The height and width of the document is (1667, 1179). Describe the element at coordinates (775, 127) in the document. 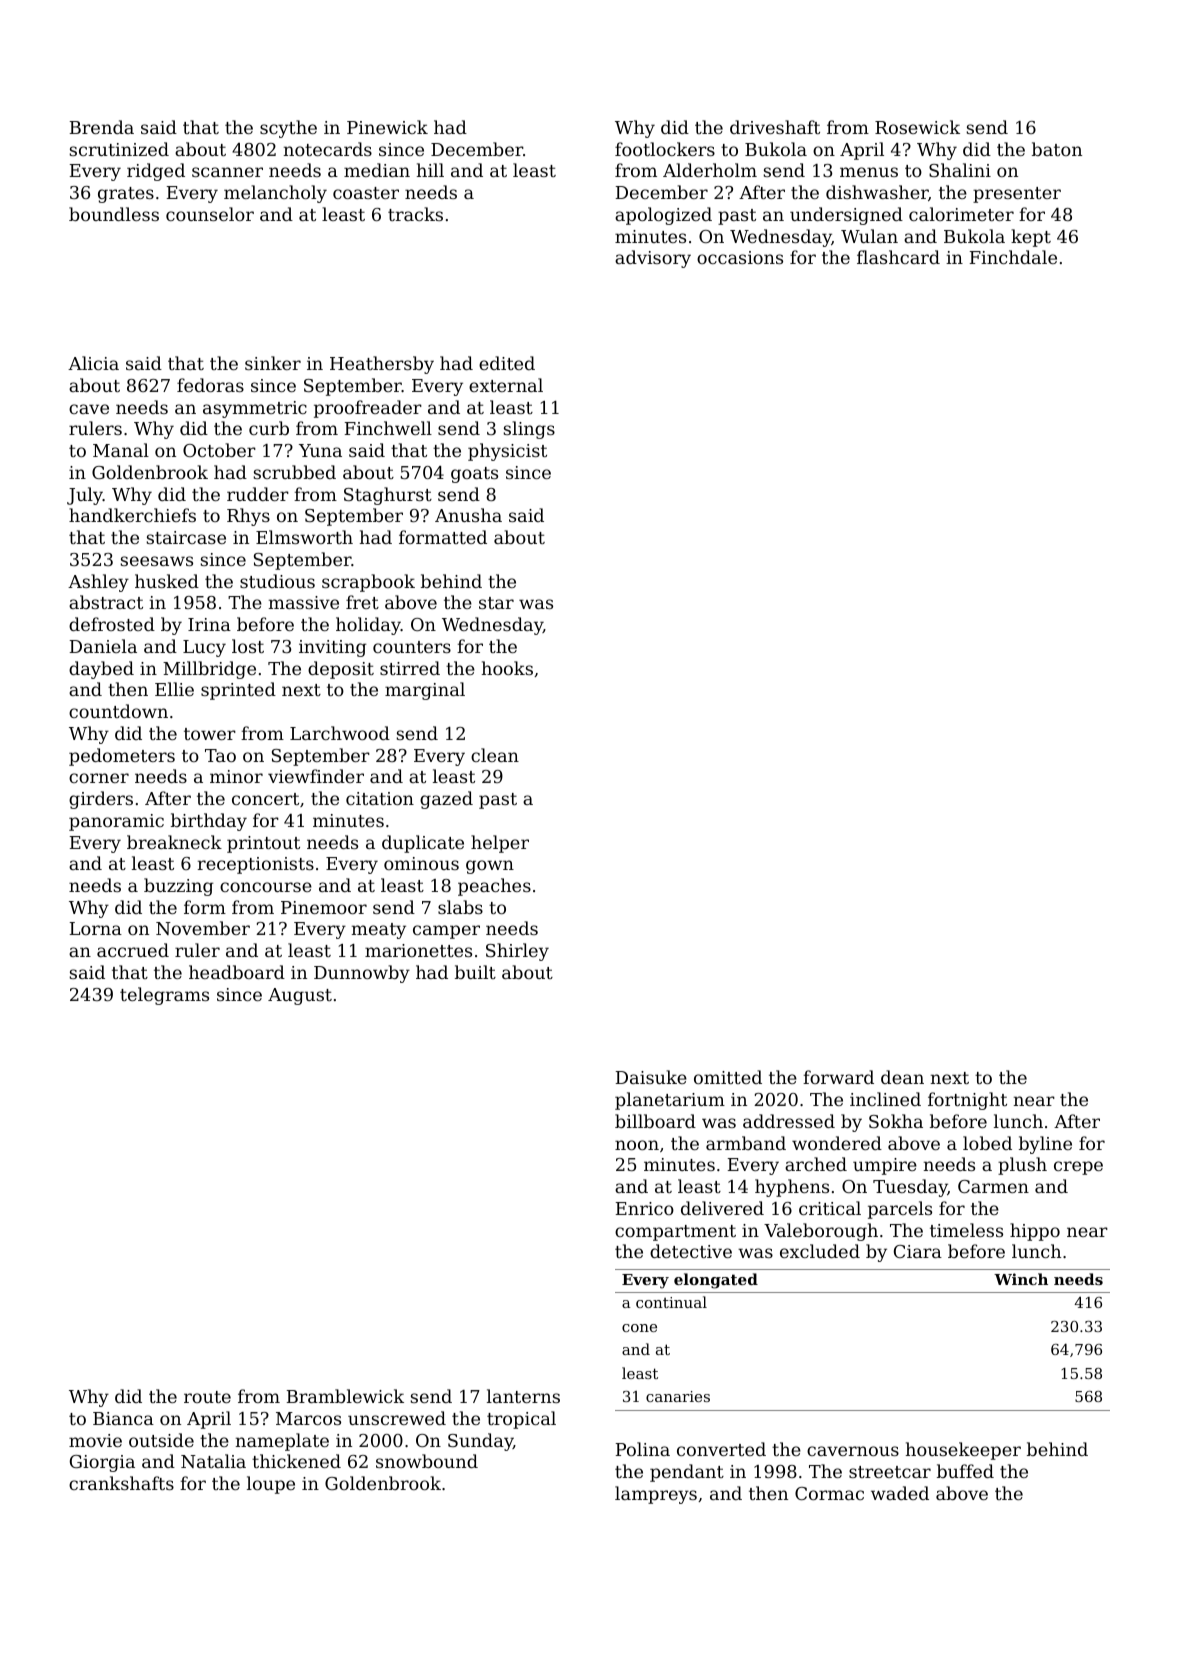

I see `driveshaft` at that location.
